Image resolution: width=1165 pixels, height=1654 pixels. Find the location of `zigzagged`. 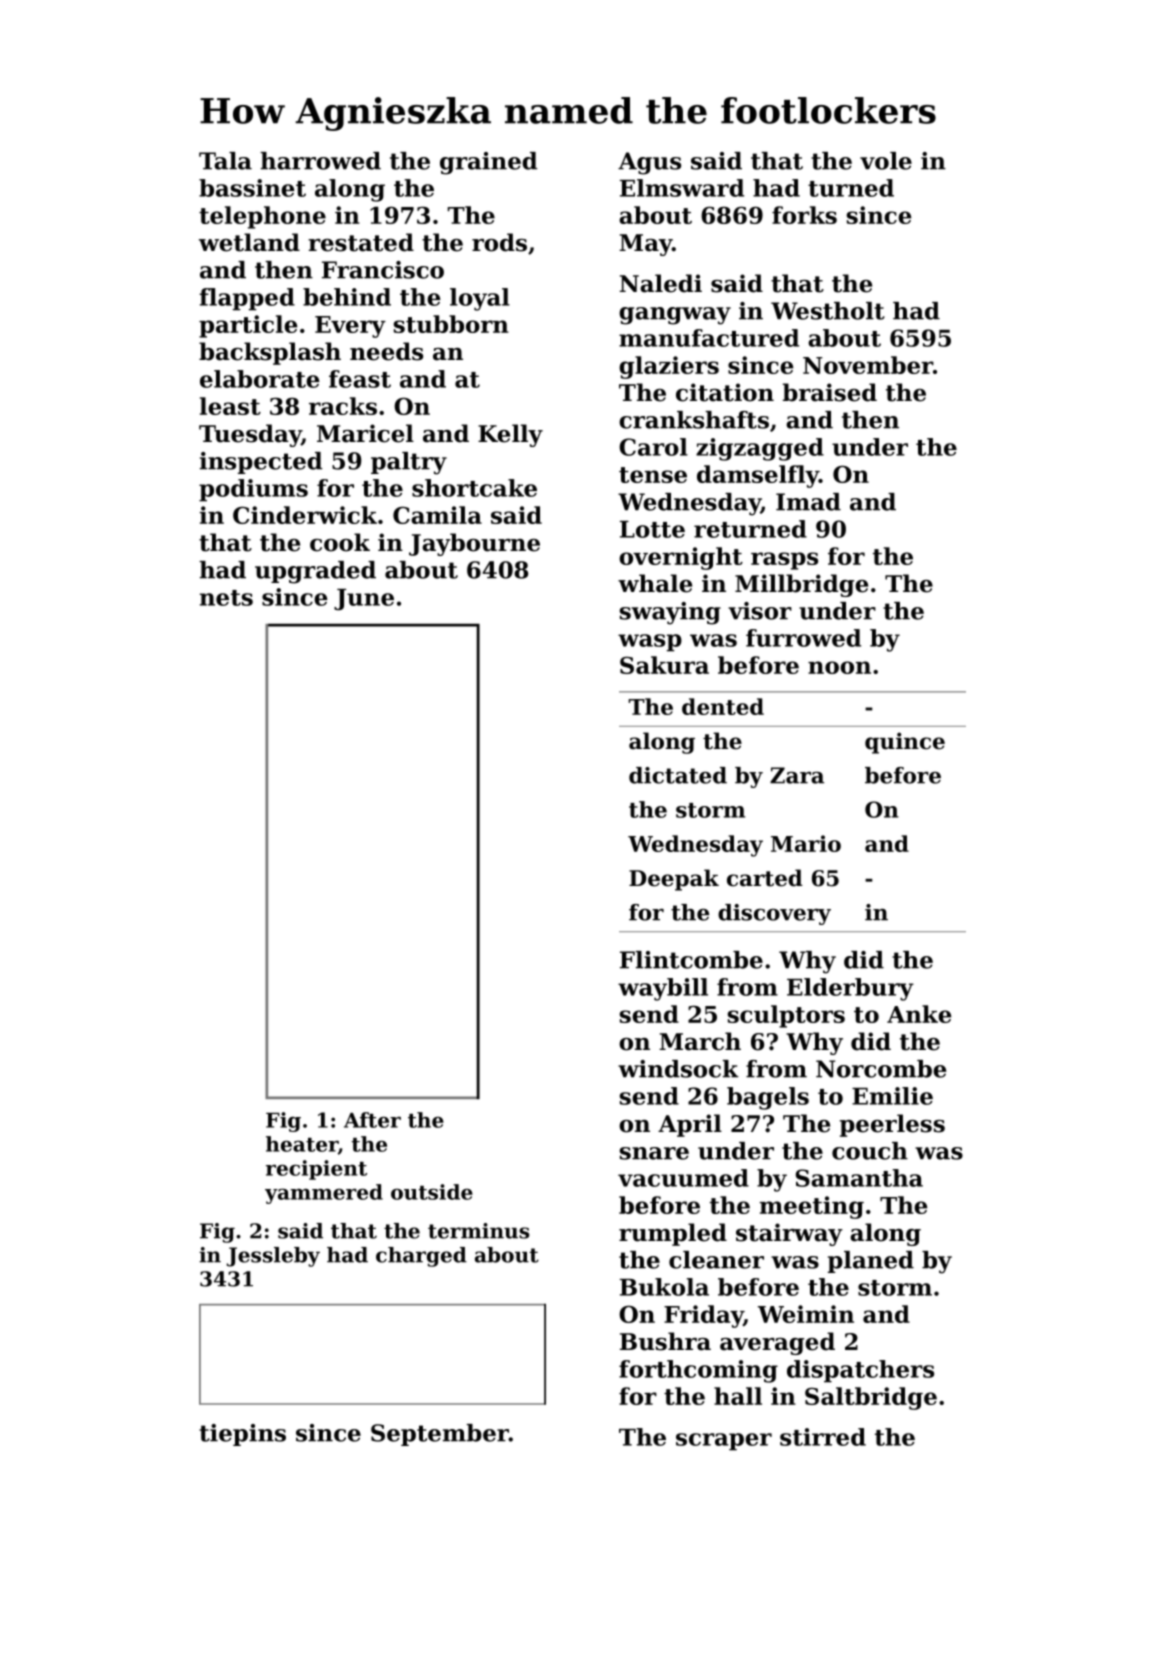

zigzagged is located at coordinates (760, 449).
